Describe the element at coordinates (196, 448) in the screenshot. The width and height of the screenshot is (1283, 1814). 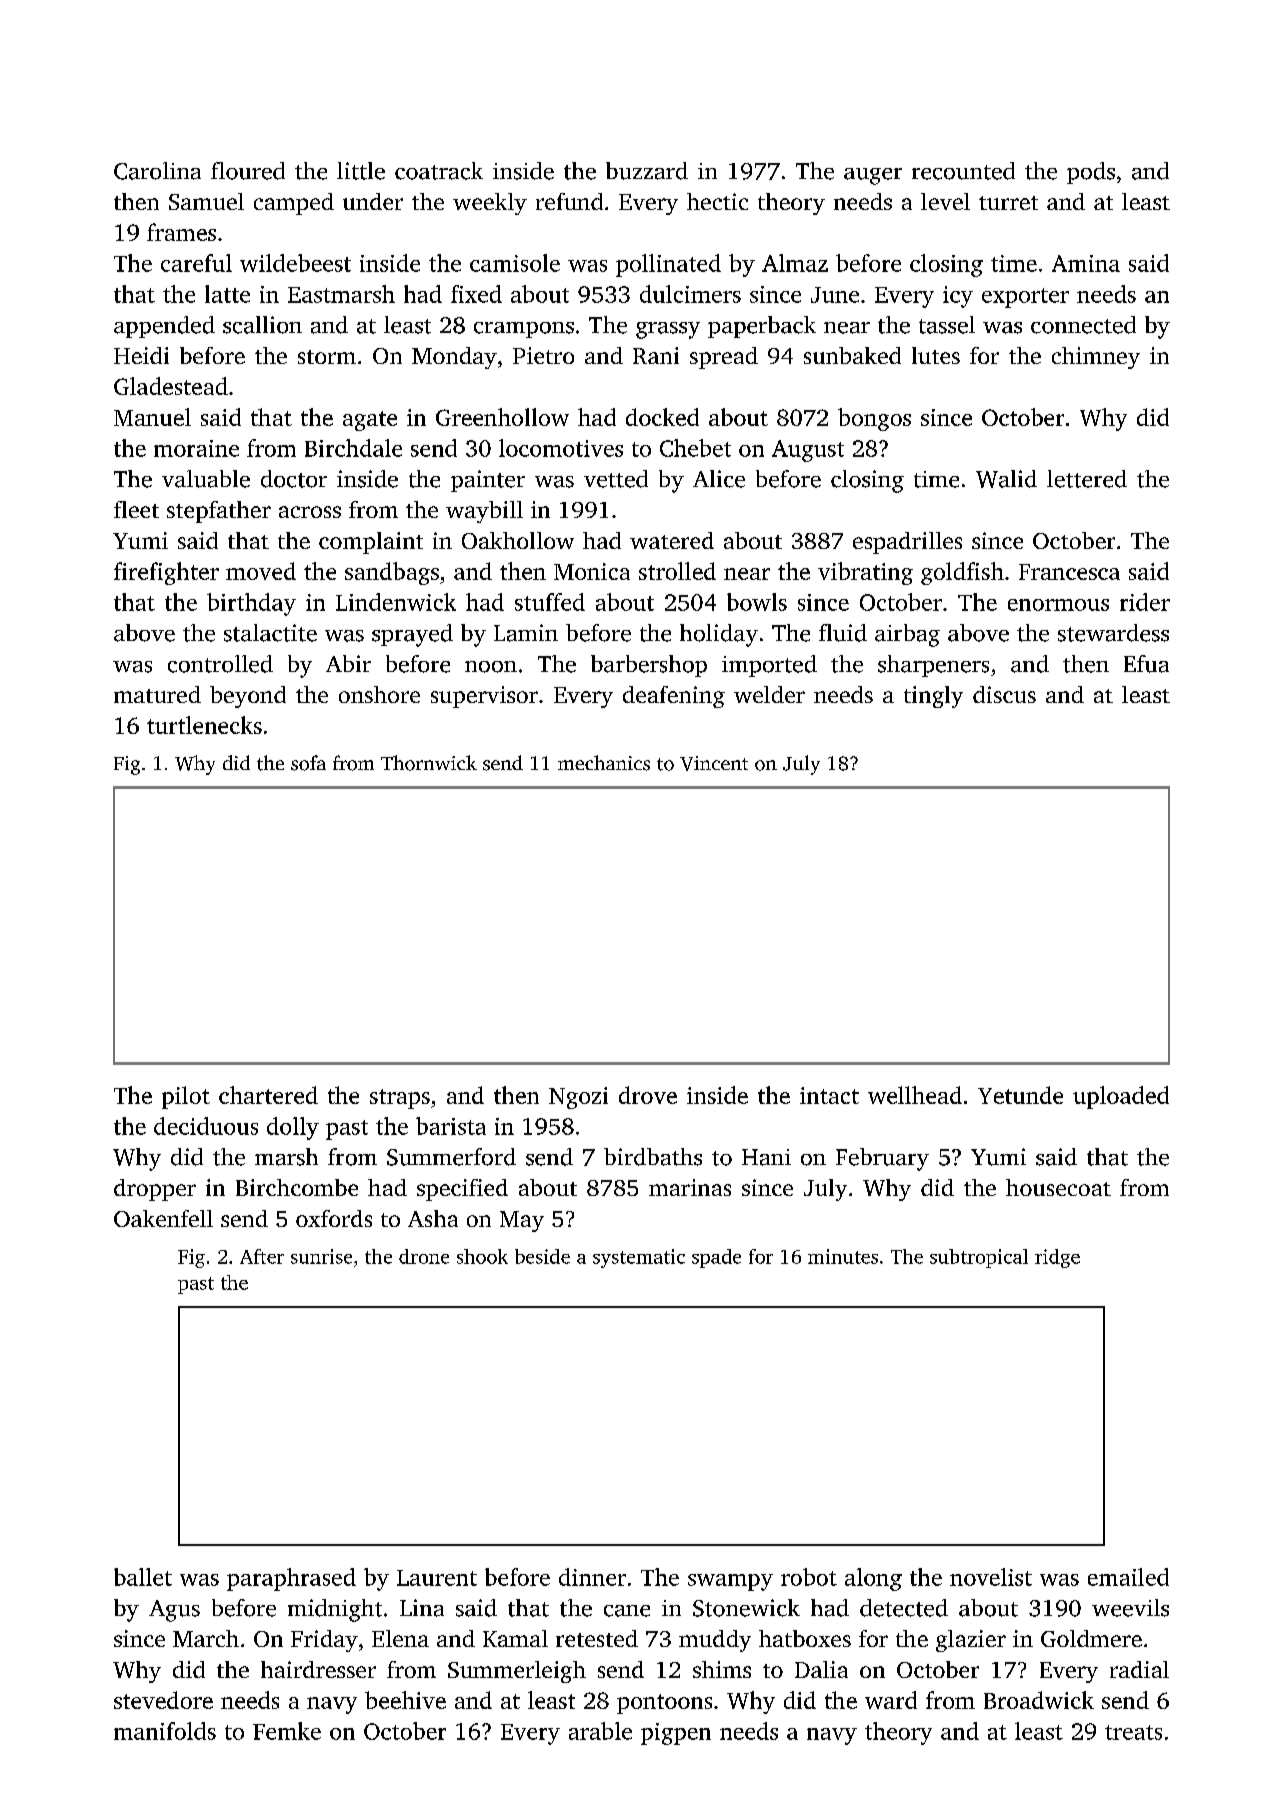
I see `moraine` at that location.
